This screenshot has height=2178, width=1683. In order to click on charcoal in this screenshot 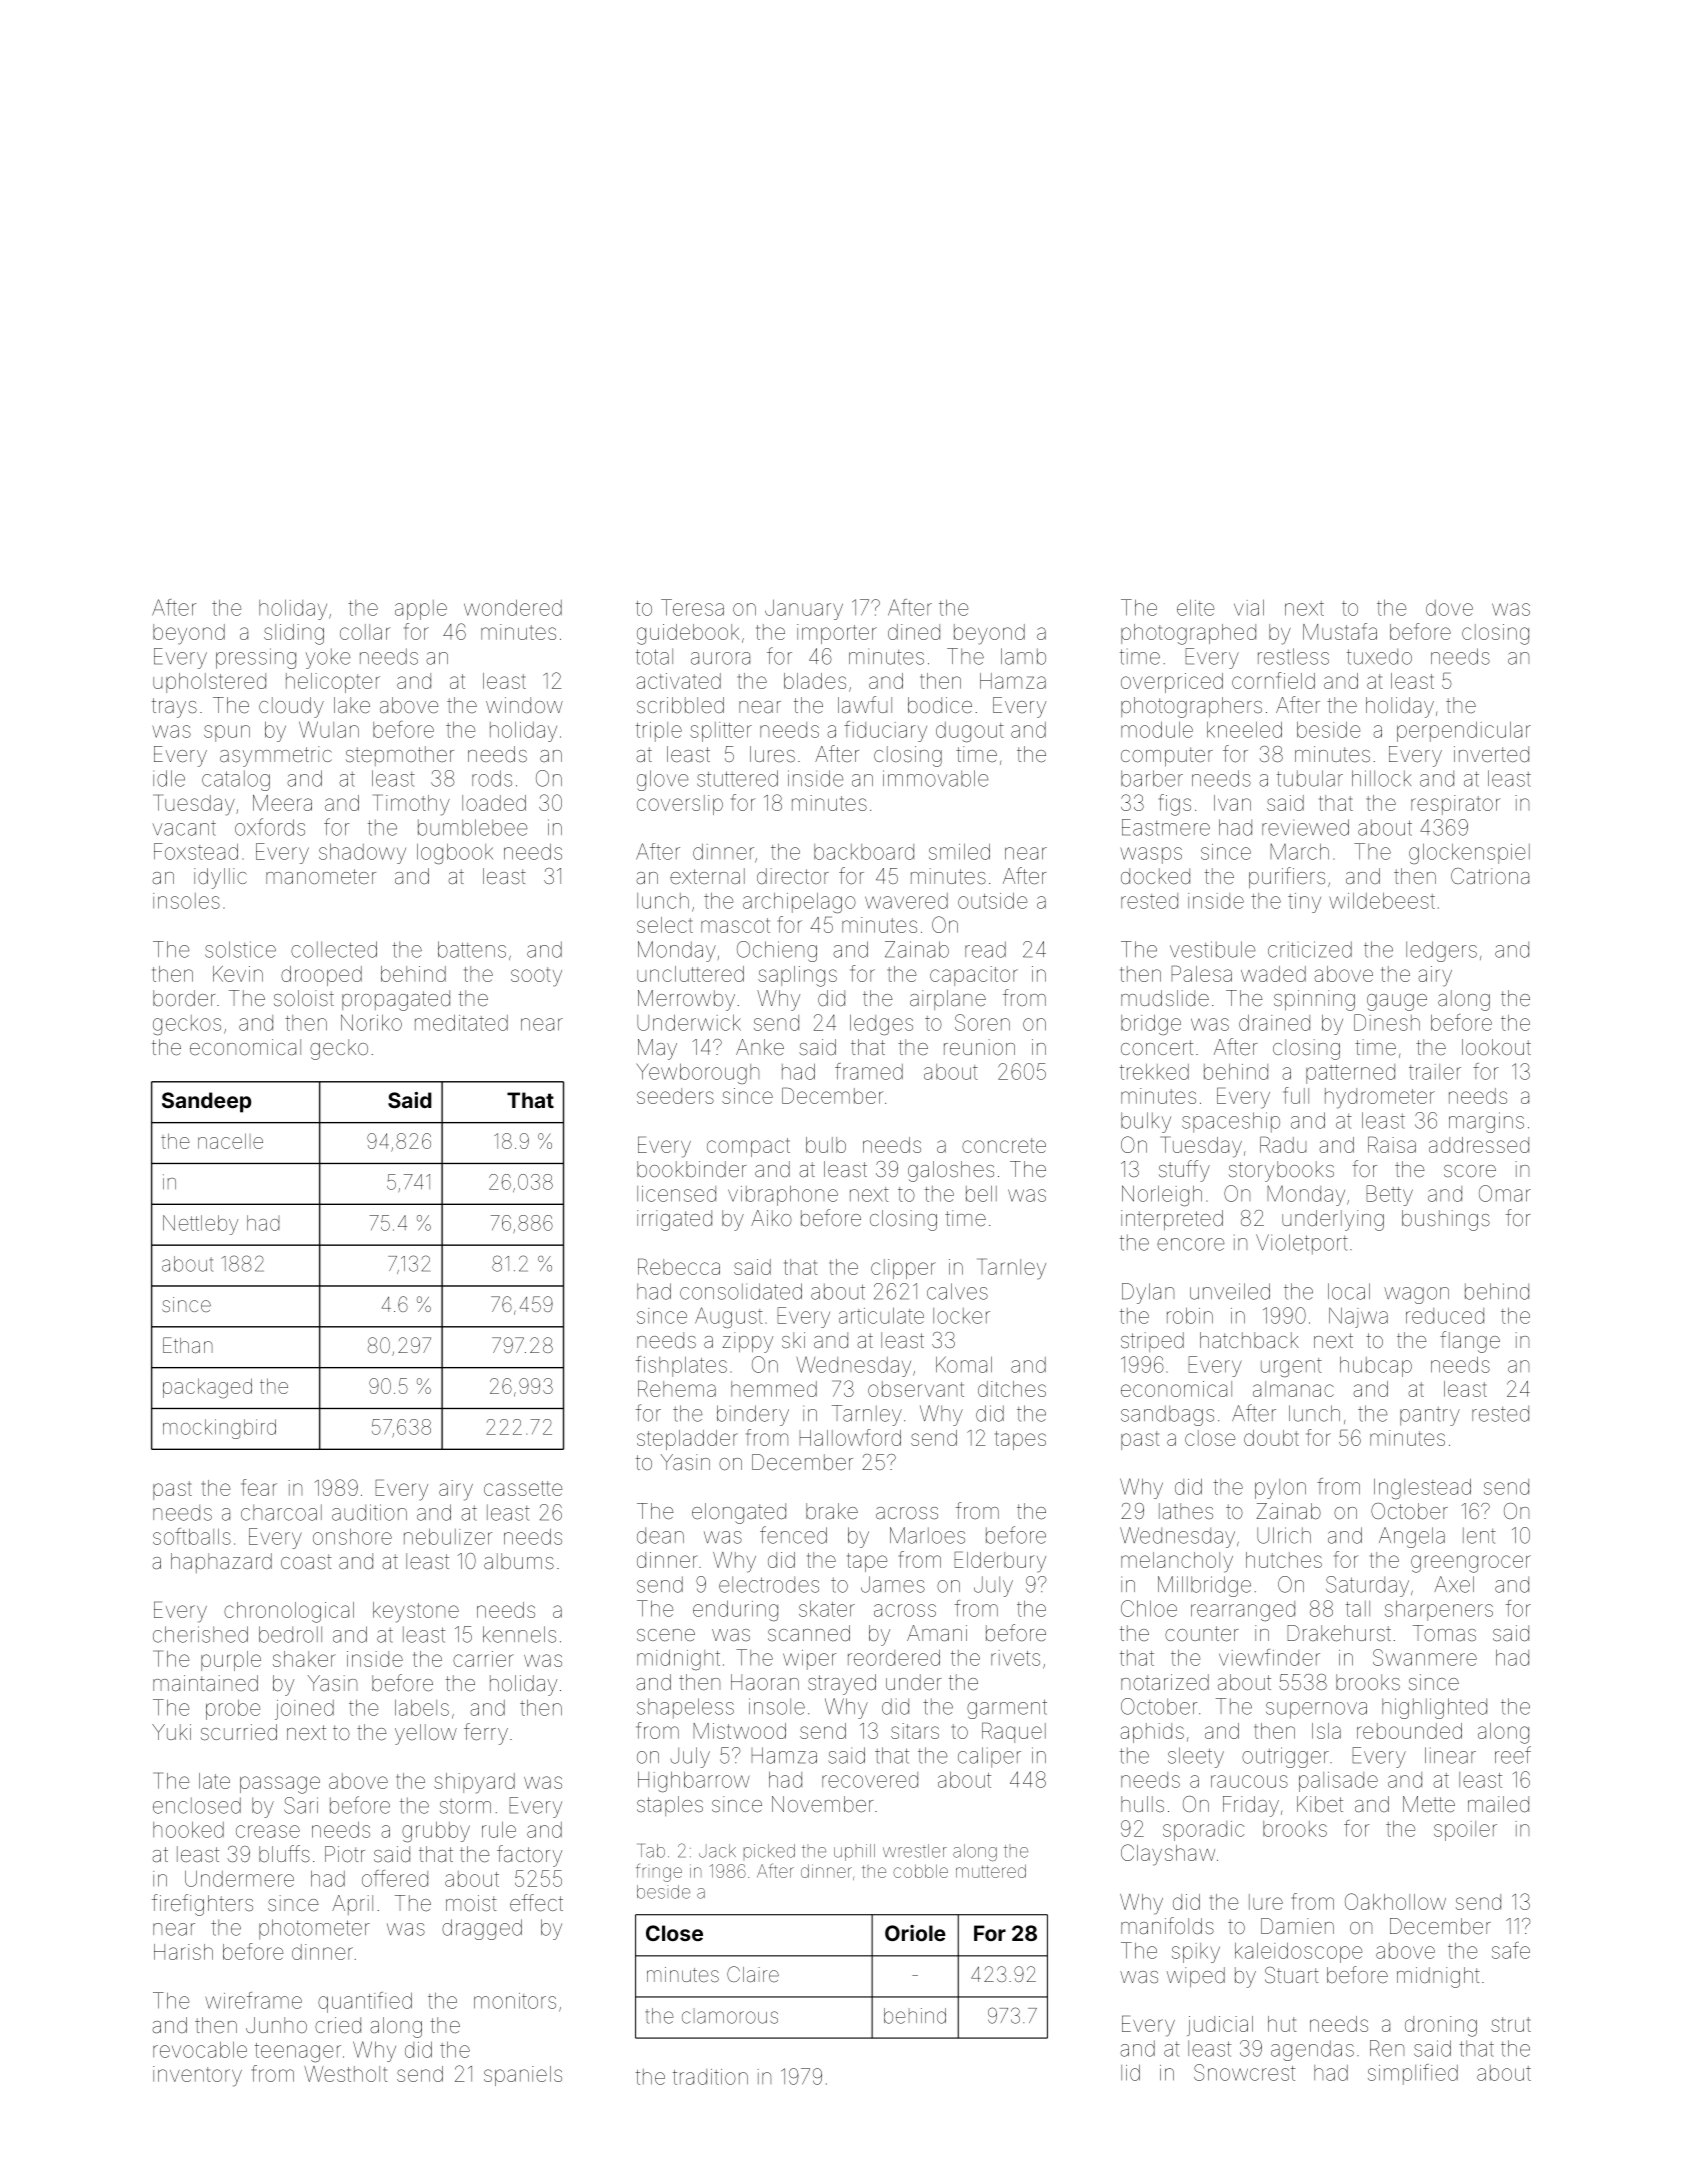, I will do `click(281, 1512)`.
